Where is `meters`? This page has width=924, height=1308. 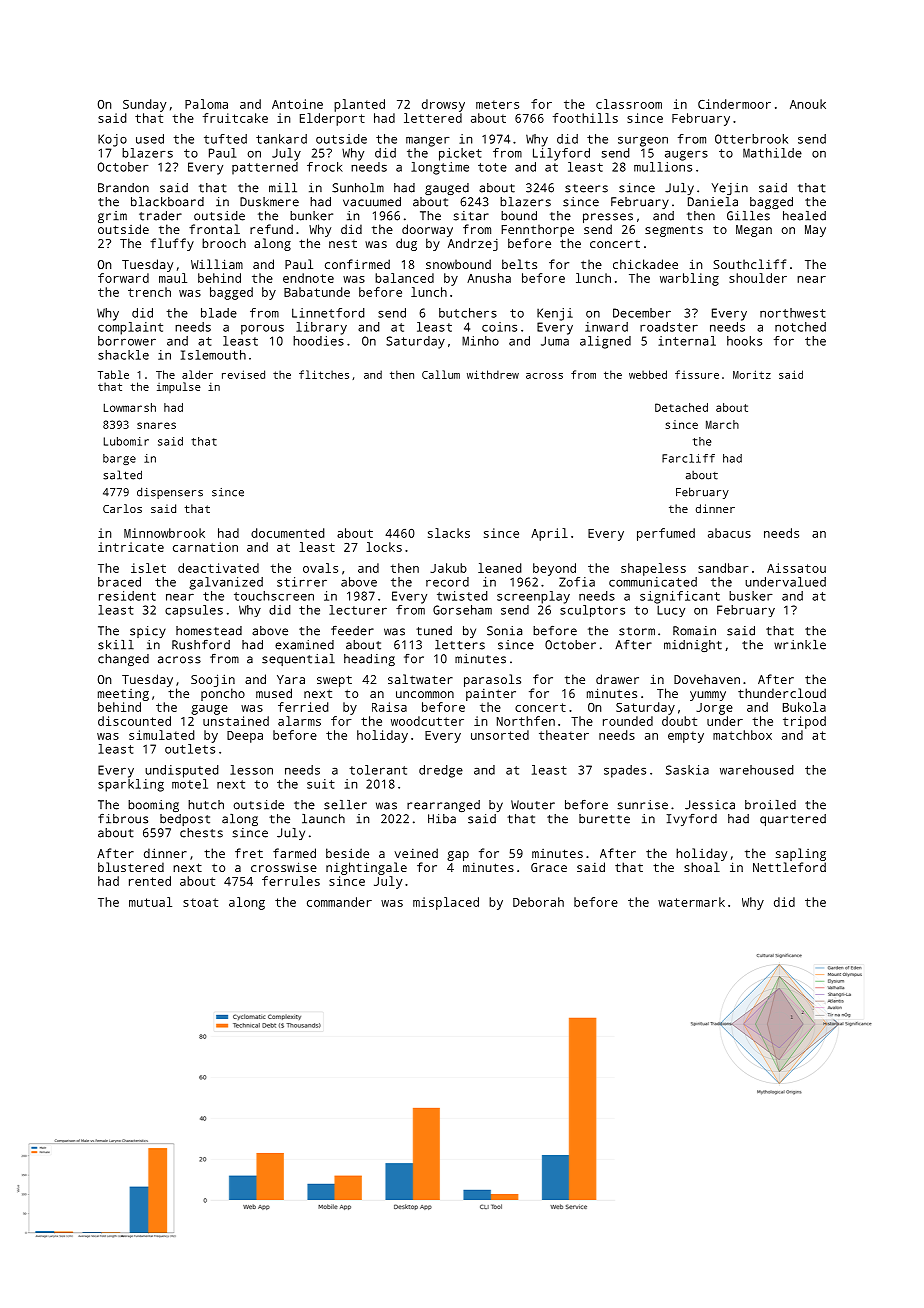
meters is located at coordinates (497, 104).
